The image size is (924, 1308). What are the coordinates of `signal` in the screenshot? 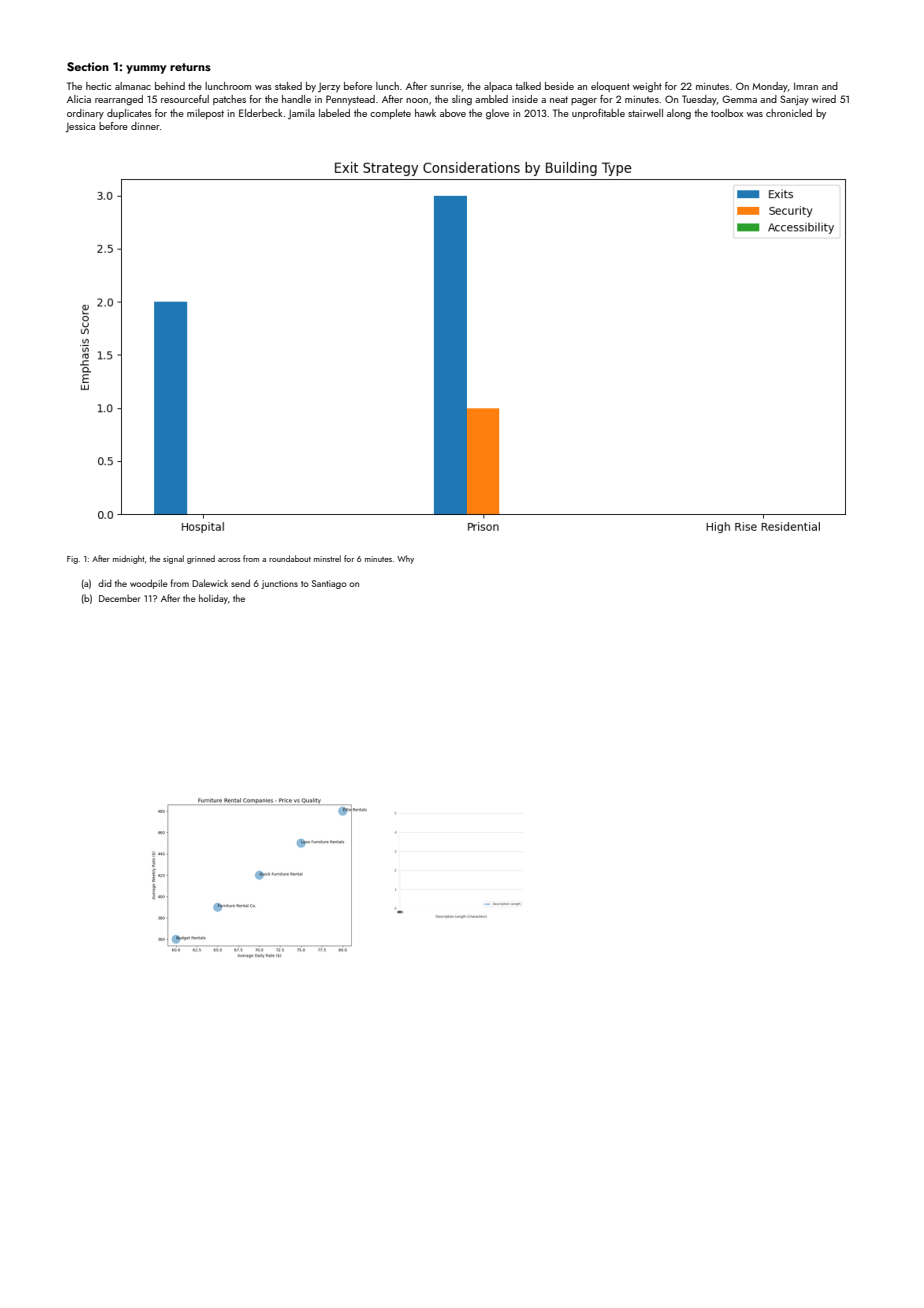 It's located at (173, 559).
